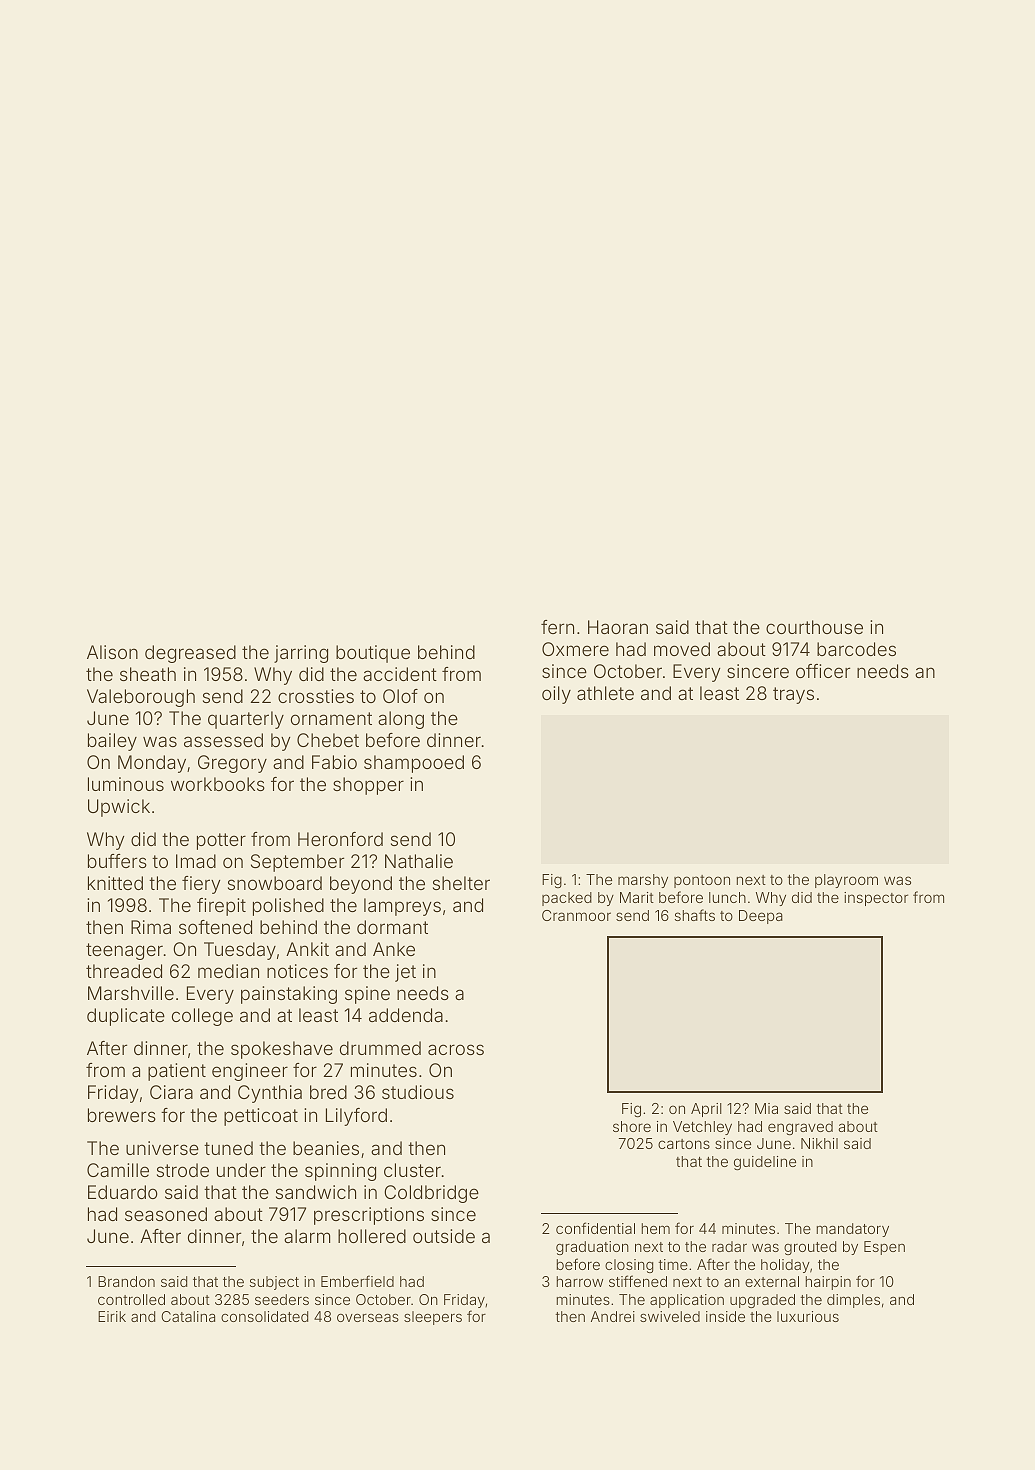 This screenshot has height=1470, width=1035. Describe the element at coordinates (122, 1115) in the screenshot. I see `brewers` at that location.
